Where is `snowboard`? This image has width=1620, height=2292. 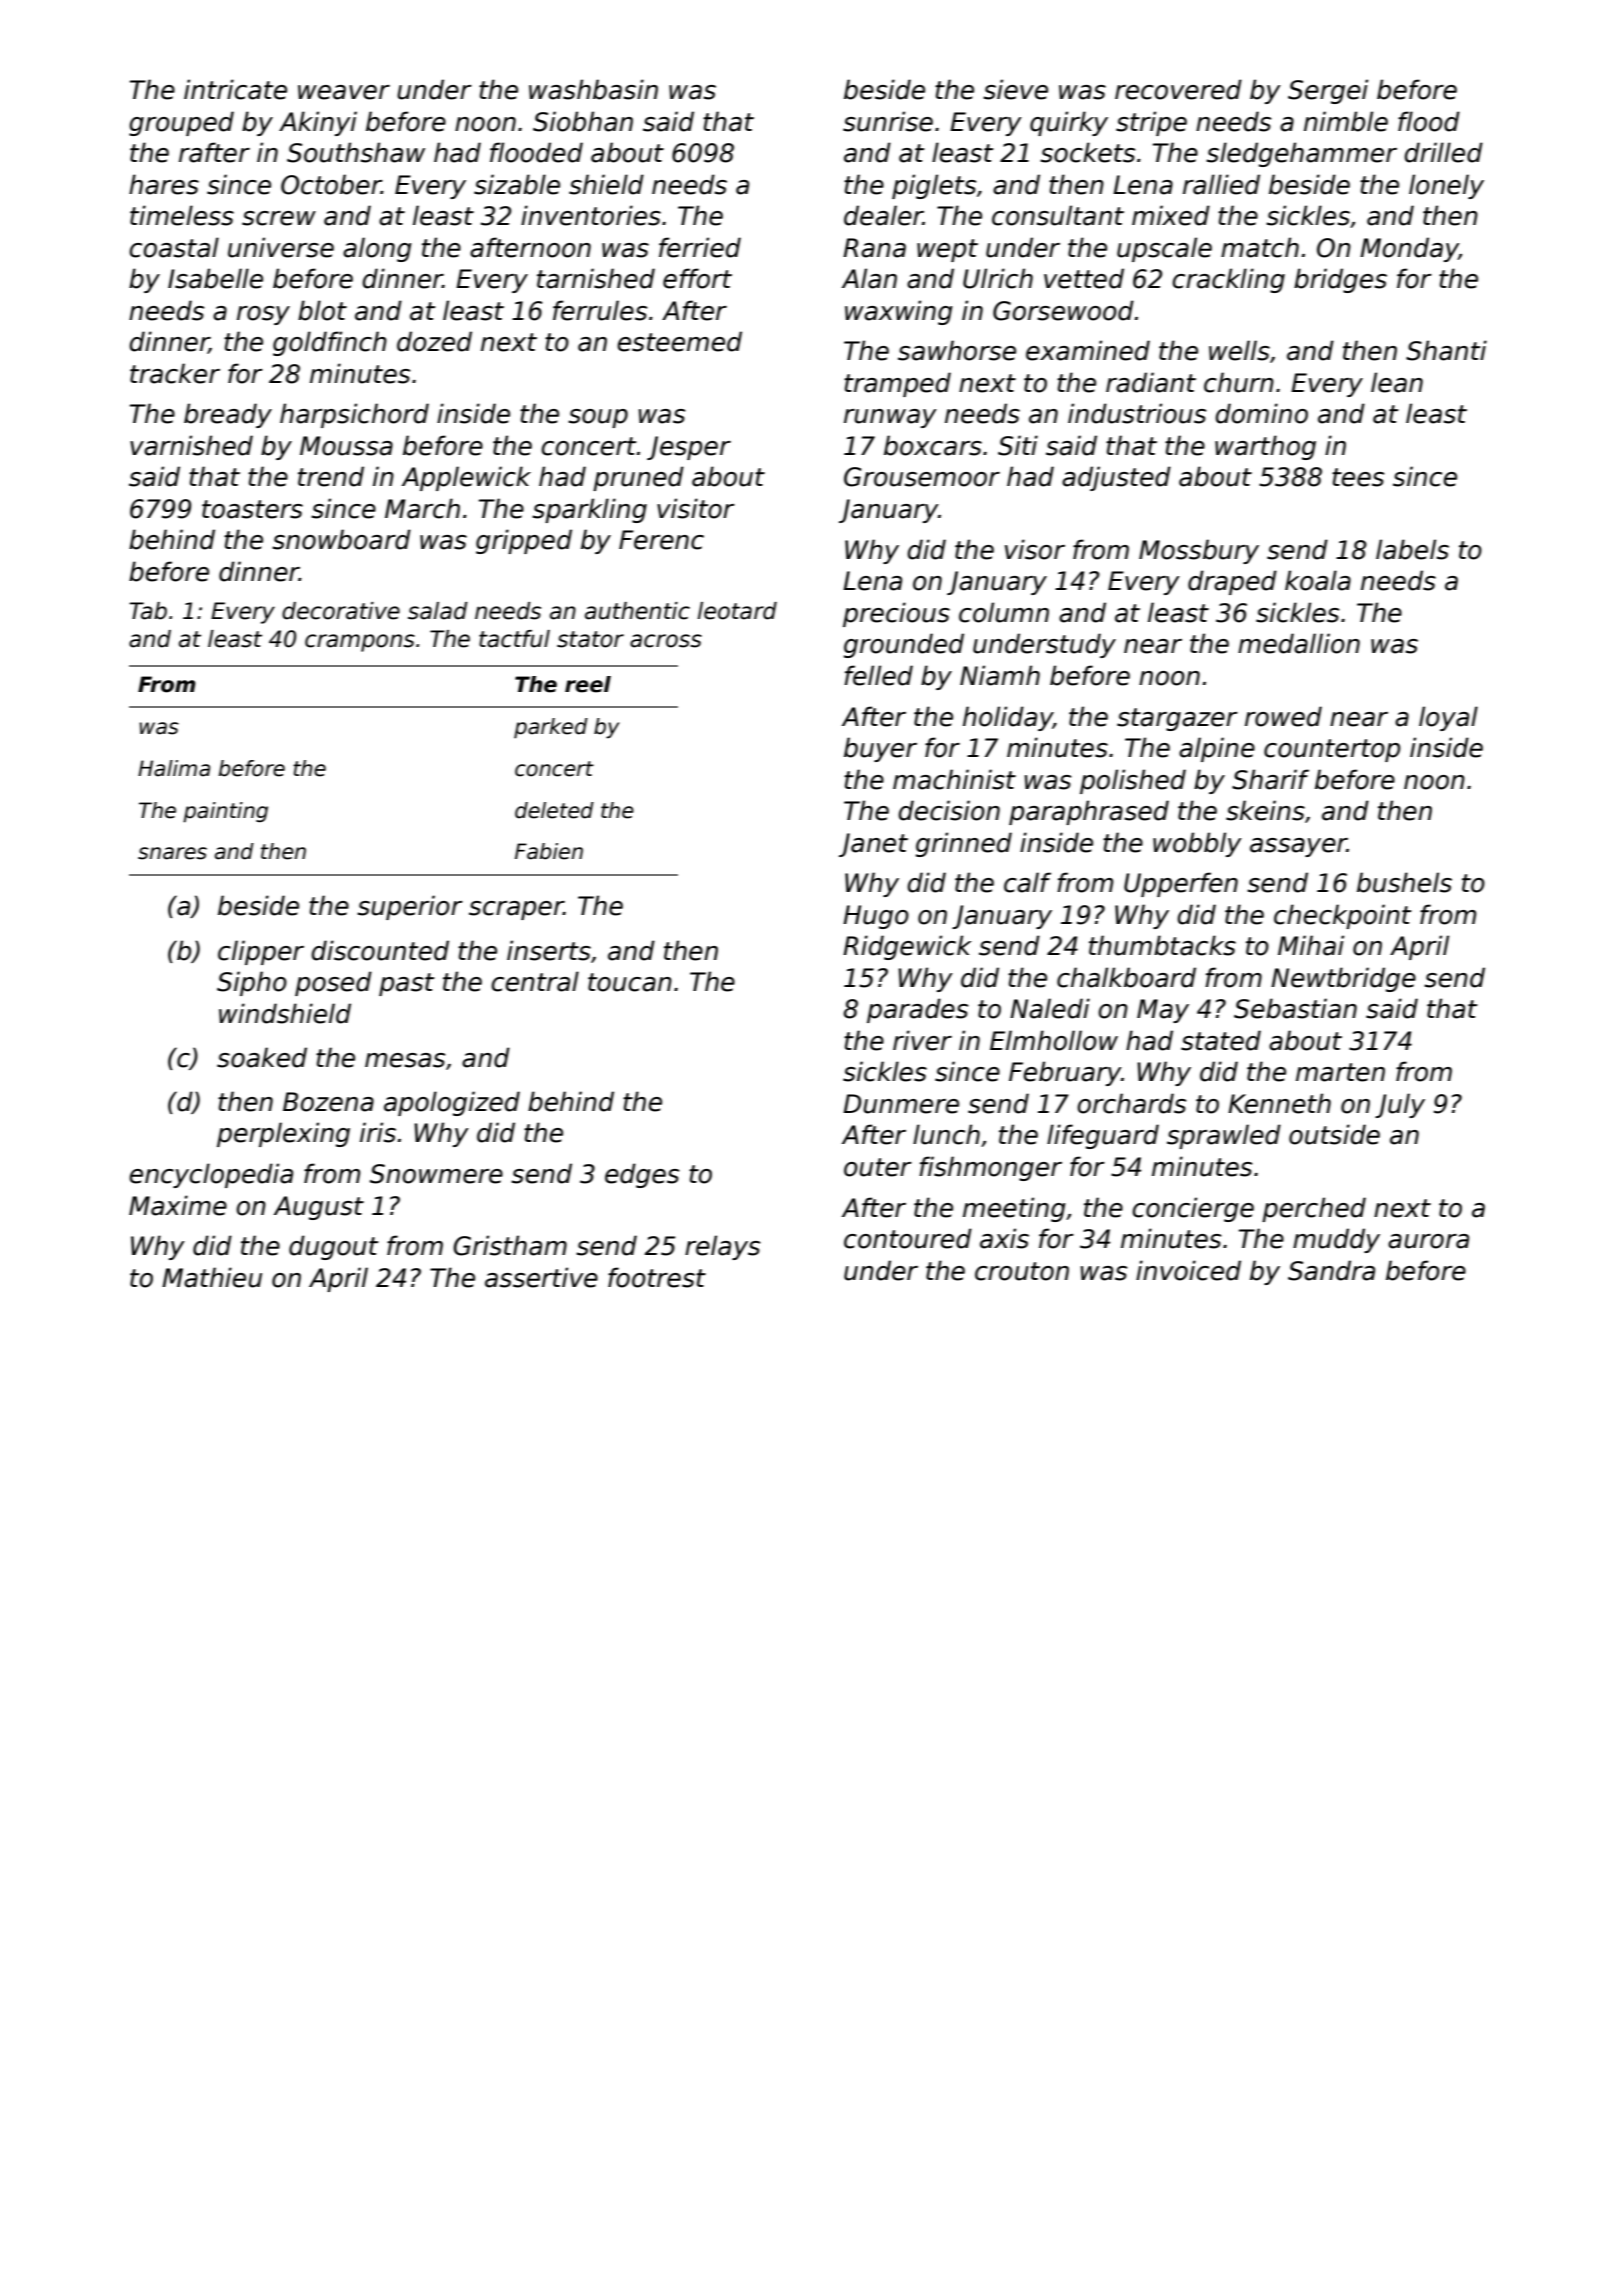
snowboard is located at coordinates (341, 539).
